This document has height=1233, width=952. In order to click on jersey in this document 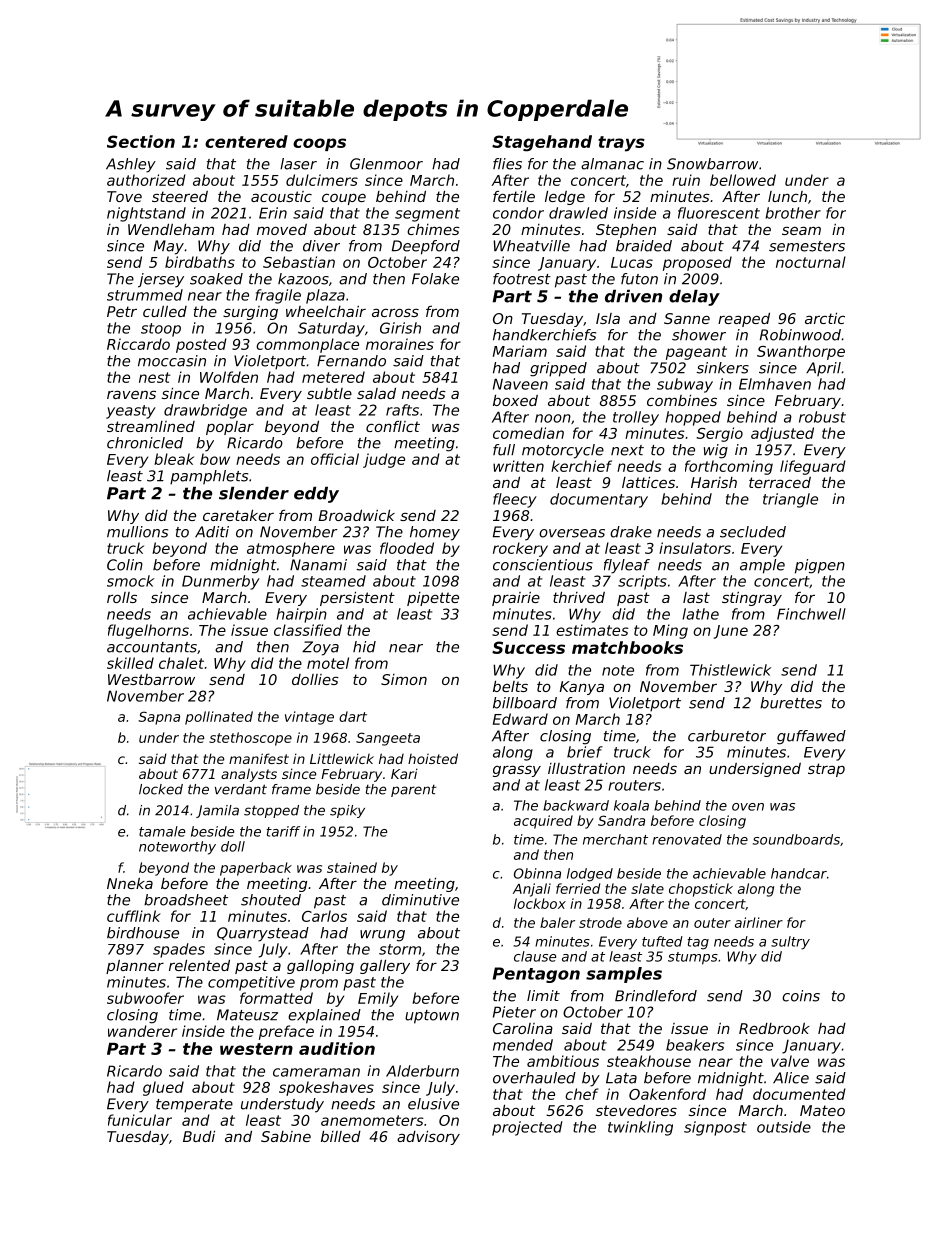, I will do `click(161, 280)`.
